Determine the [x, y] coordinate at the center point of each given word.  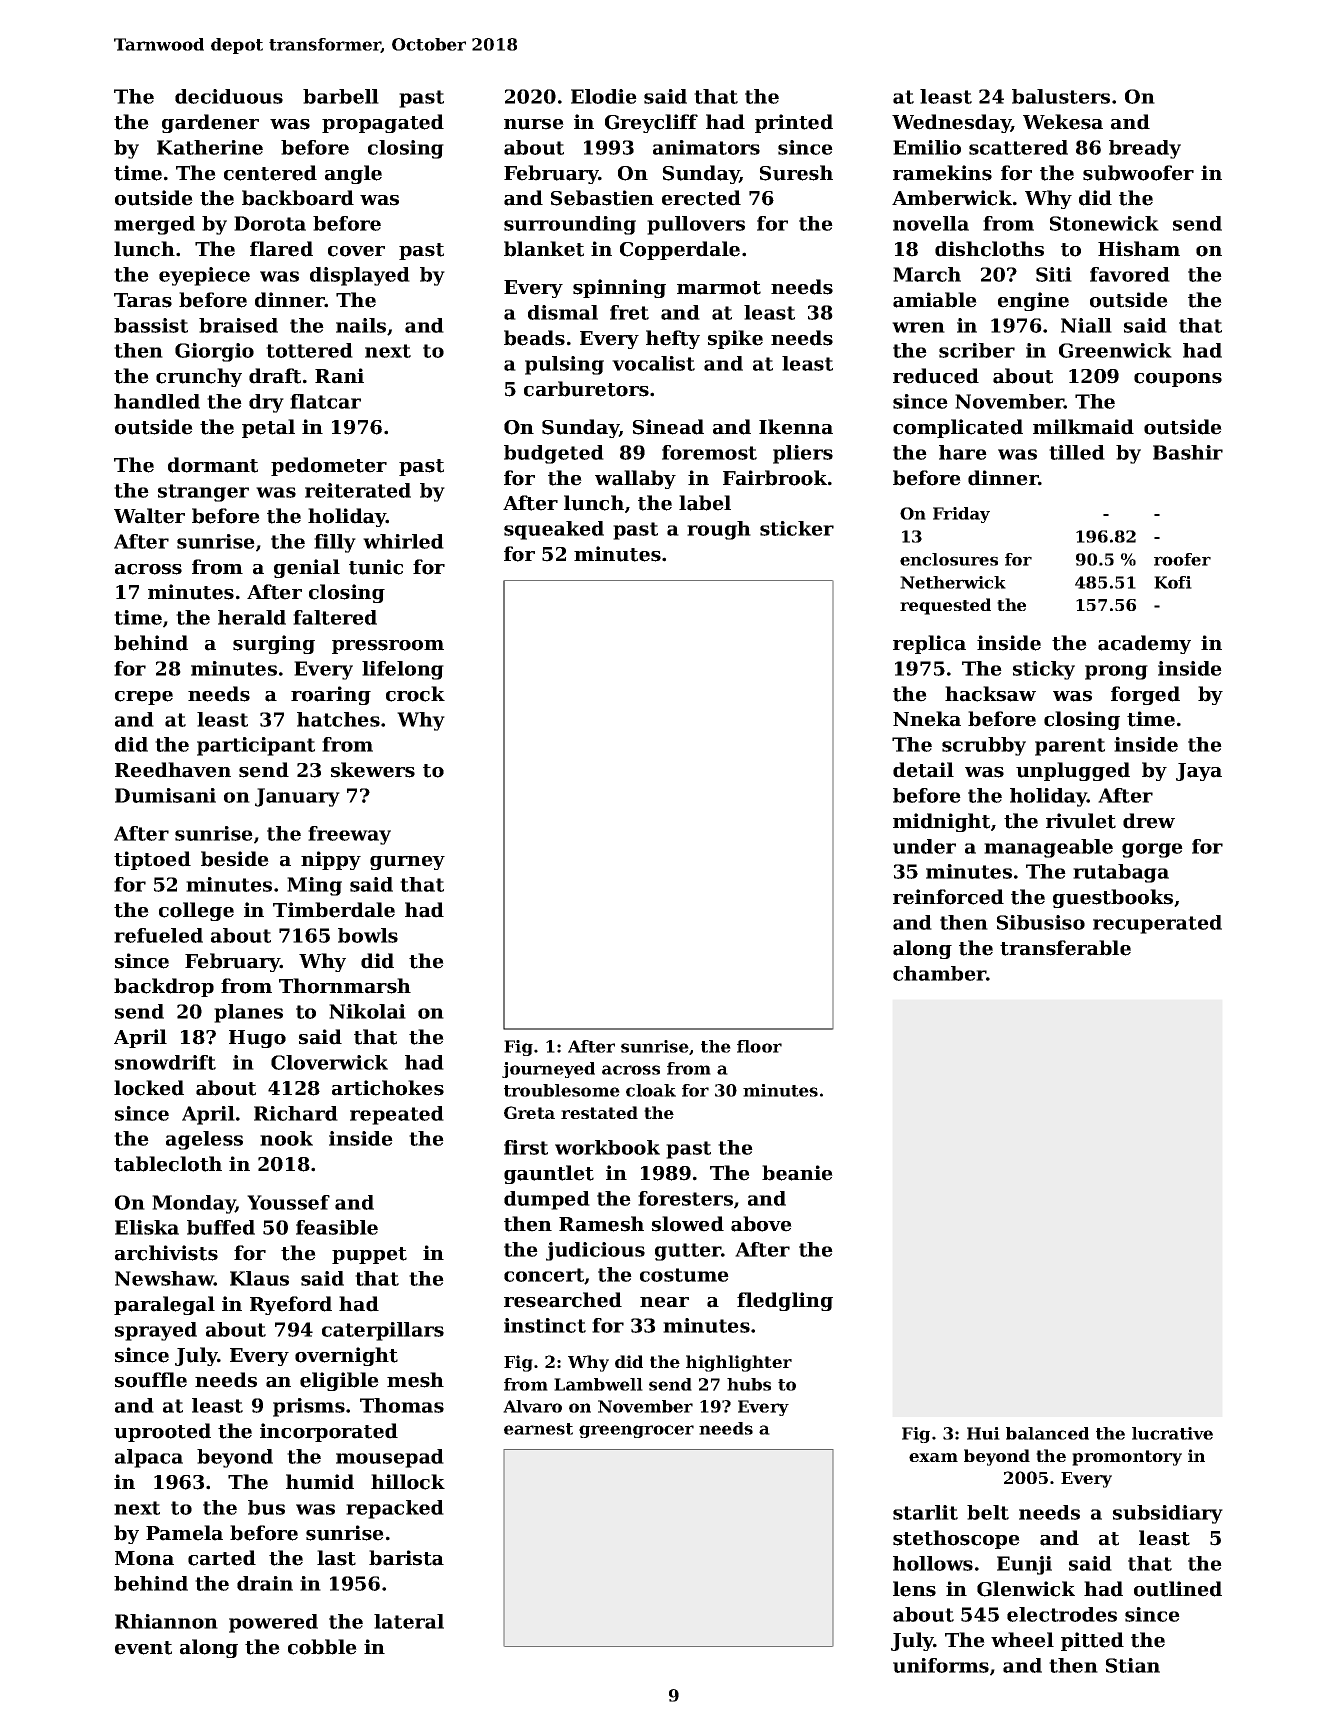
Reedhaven [173, 770]
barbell [341, 96]
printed [794, 123]
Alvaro [532, 1406]
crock [415, 694]
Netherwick [953, 582]
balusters [1061, 96]
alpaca [149, 1458]
